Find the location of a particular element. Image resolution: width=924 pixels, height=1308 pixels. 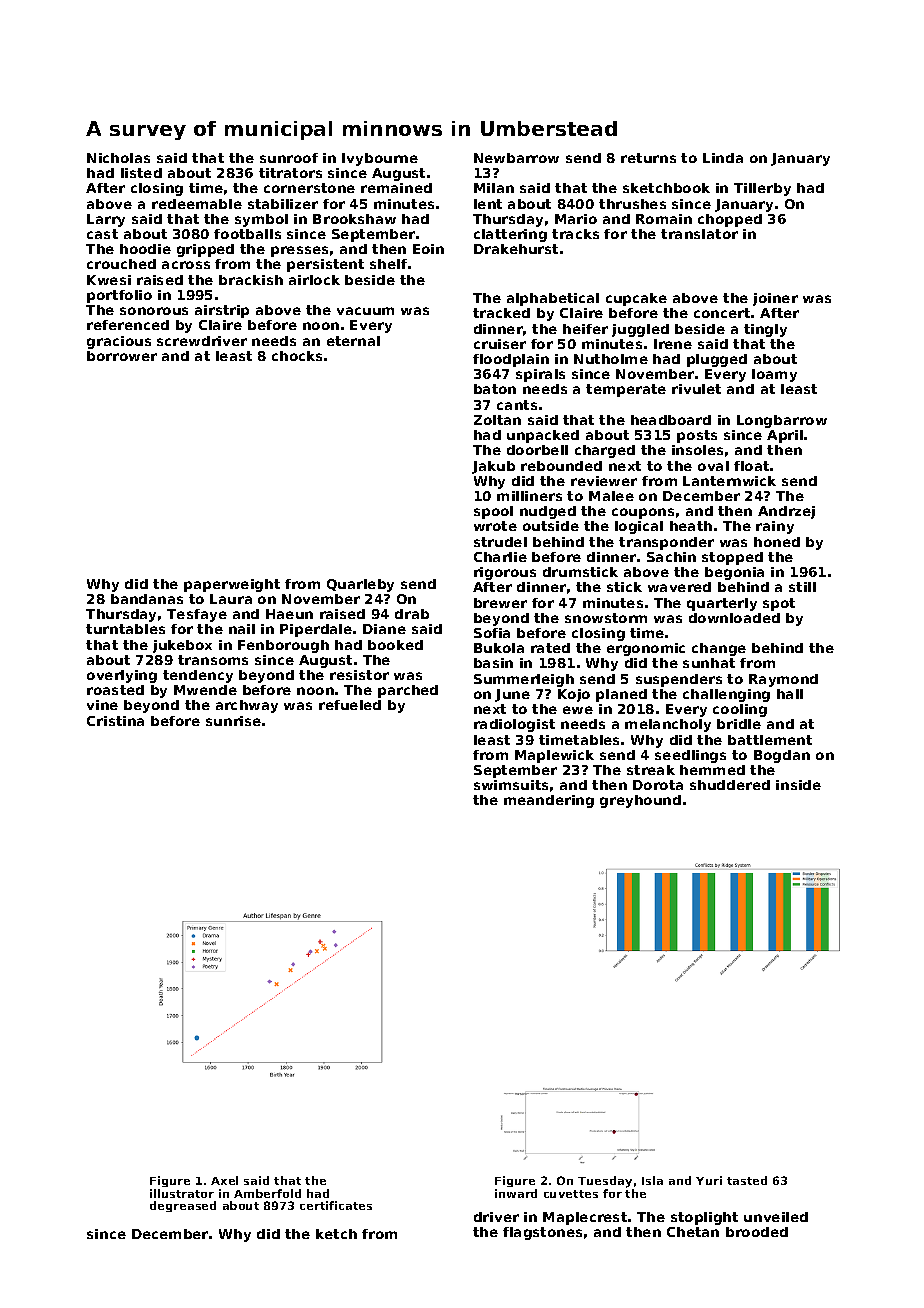

Cristina is located at coordinates (115, 721).
